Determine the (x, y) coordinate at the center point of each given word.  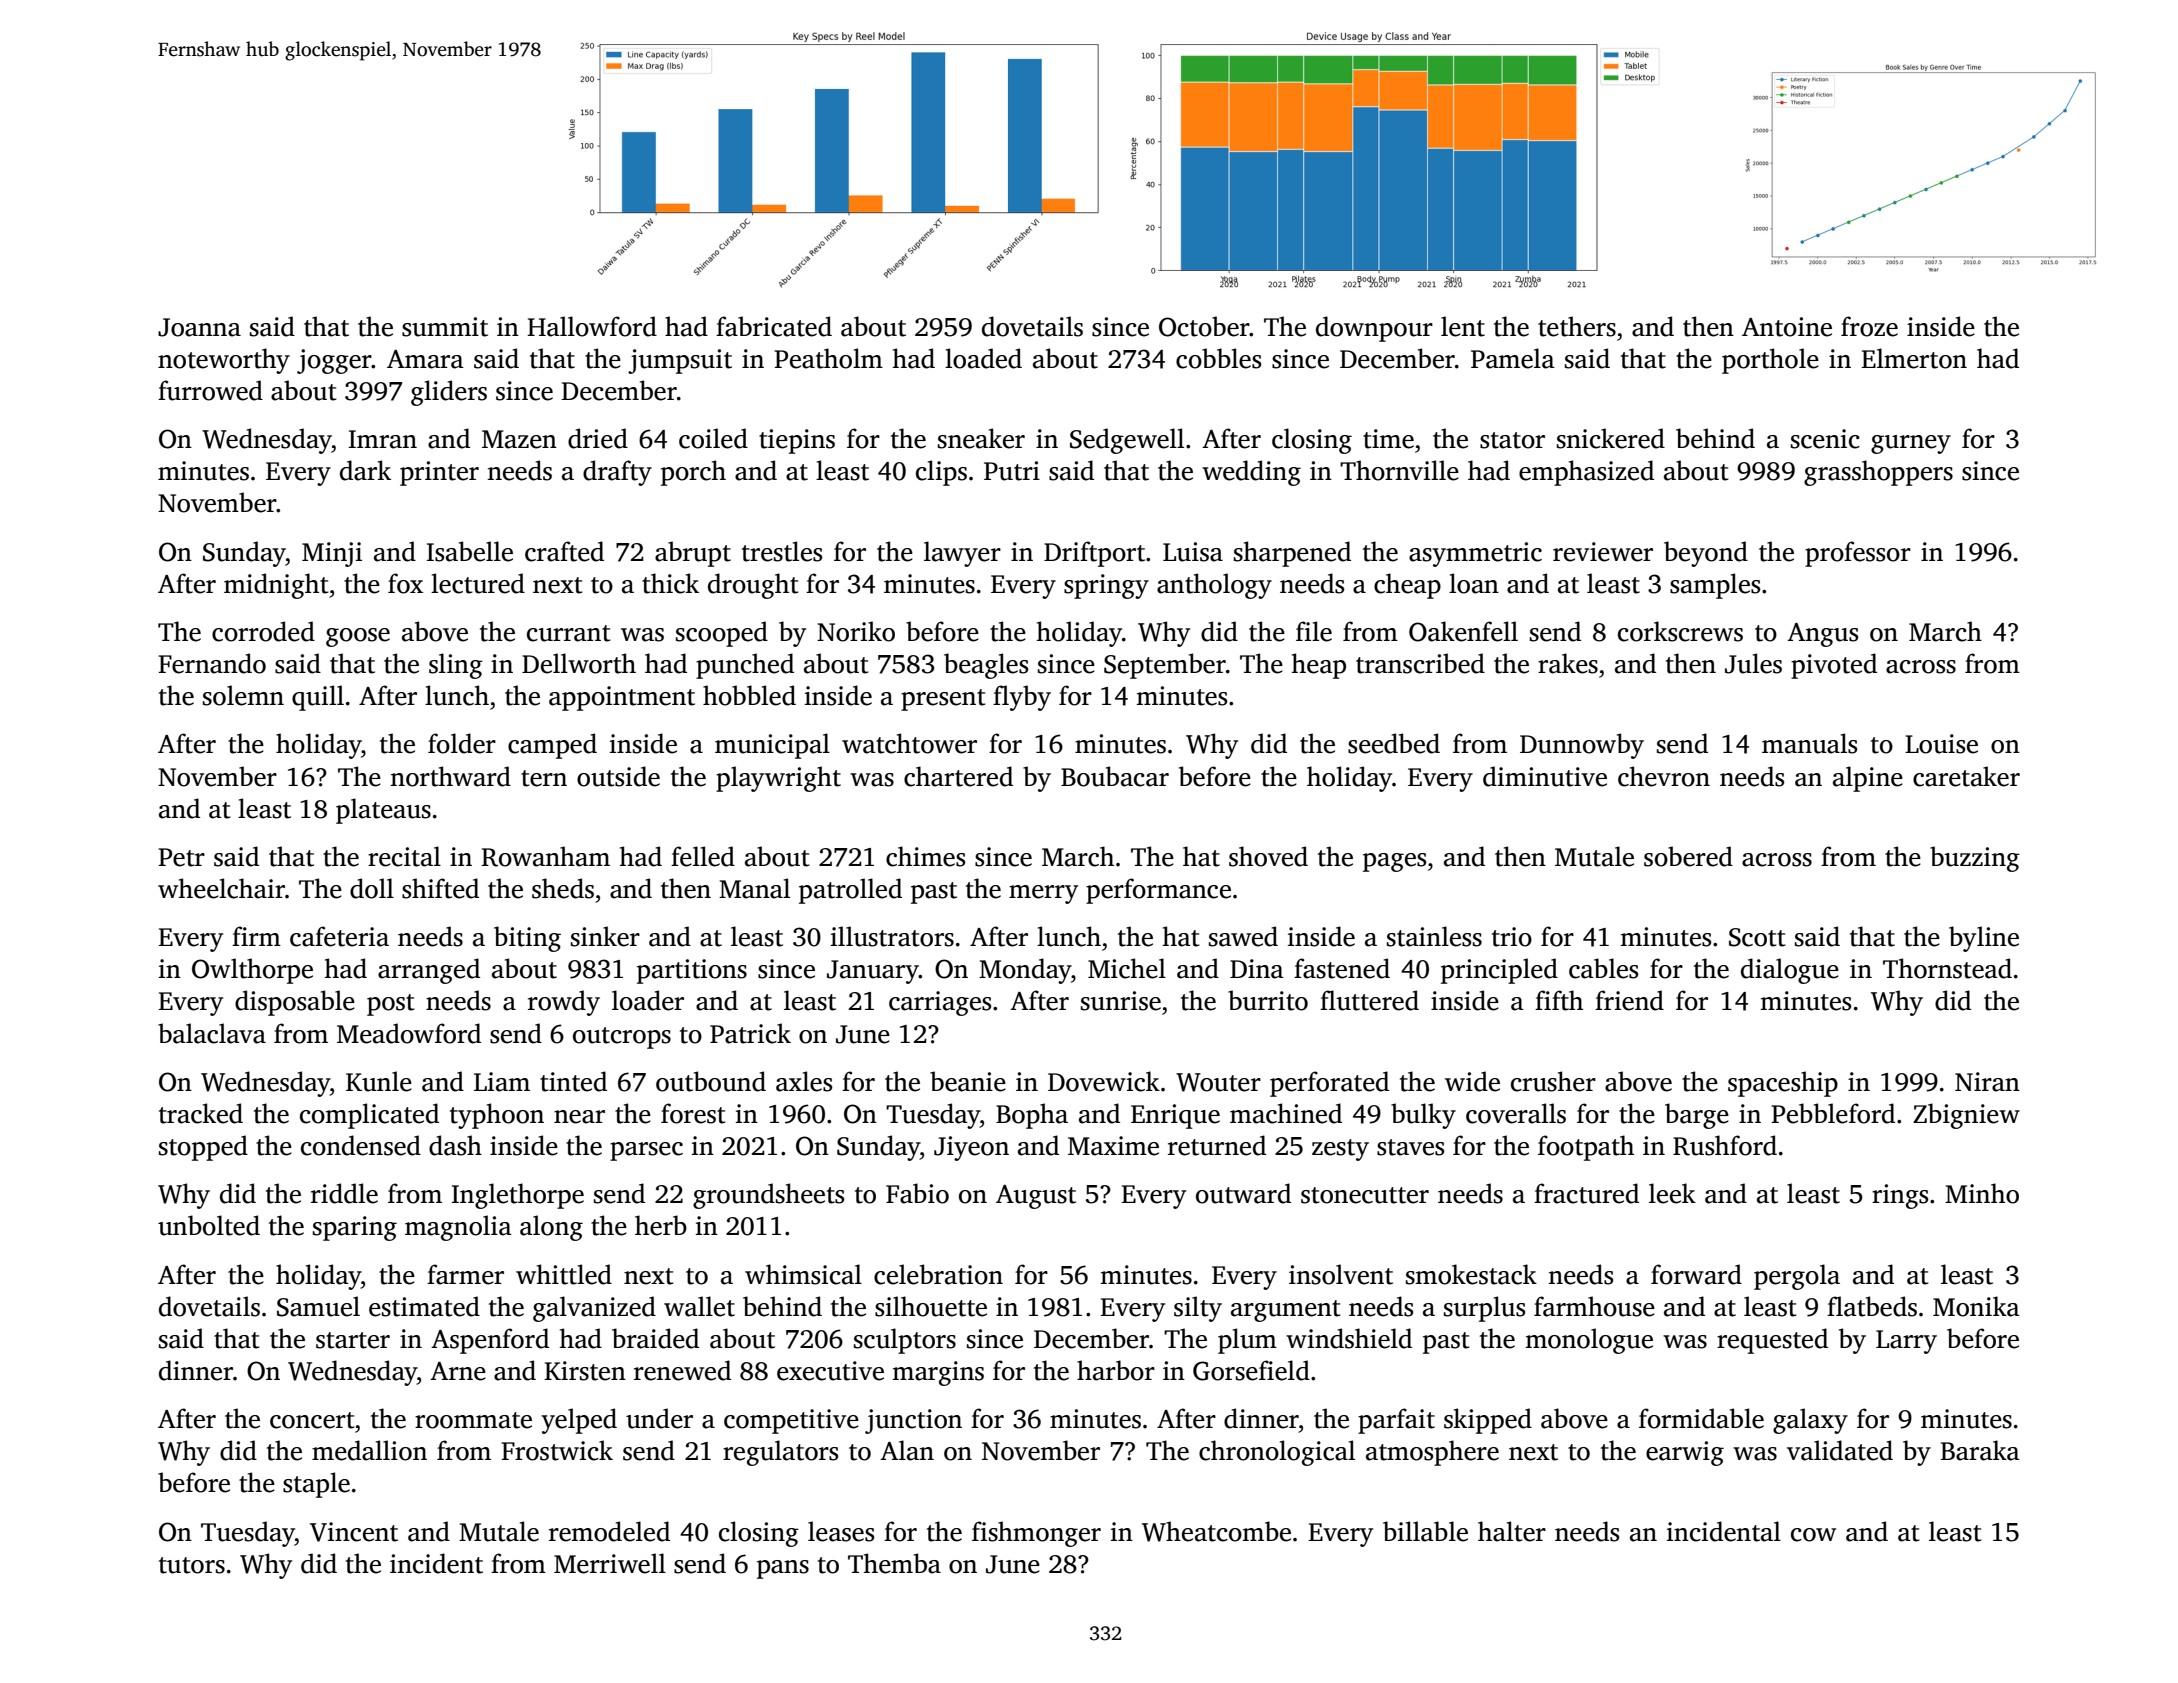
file (1314, 631)
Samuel (318, 1306)
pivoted (1834, 666)
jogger (334, 361)
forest (693, 1113)
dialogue (1790, 971)
